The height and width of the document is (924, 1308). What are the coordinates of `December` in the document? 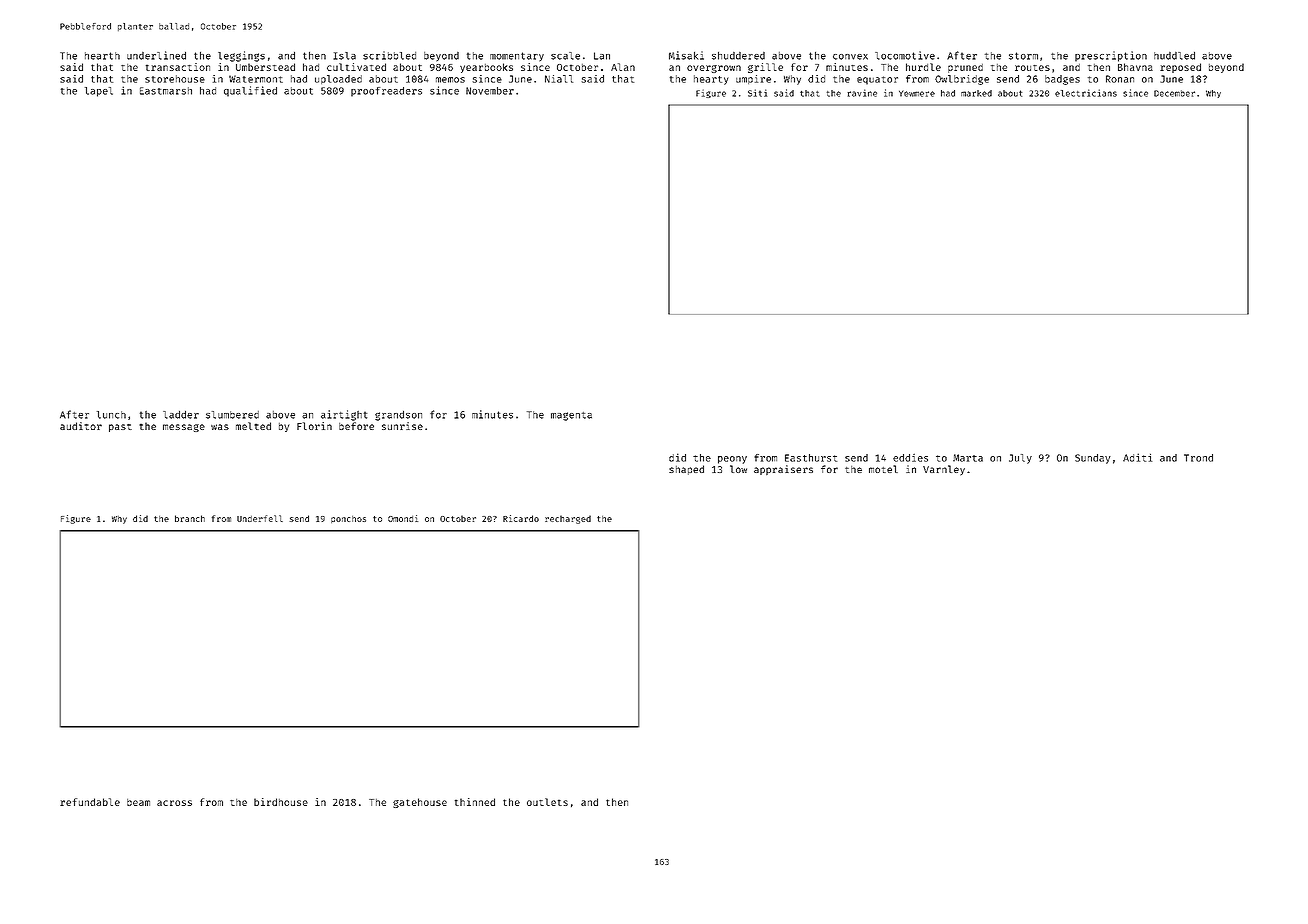 It's located at (1174, 93).
